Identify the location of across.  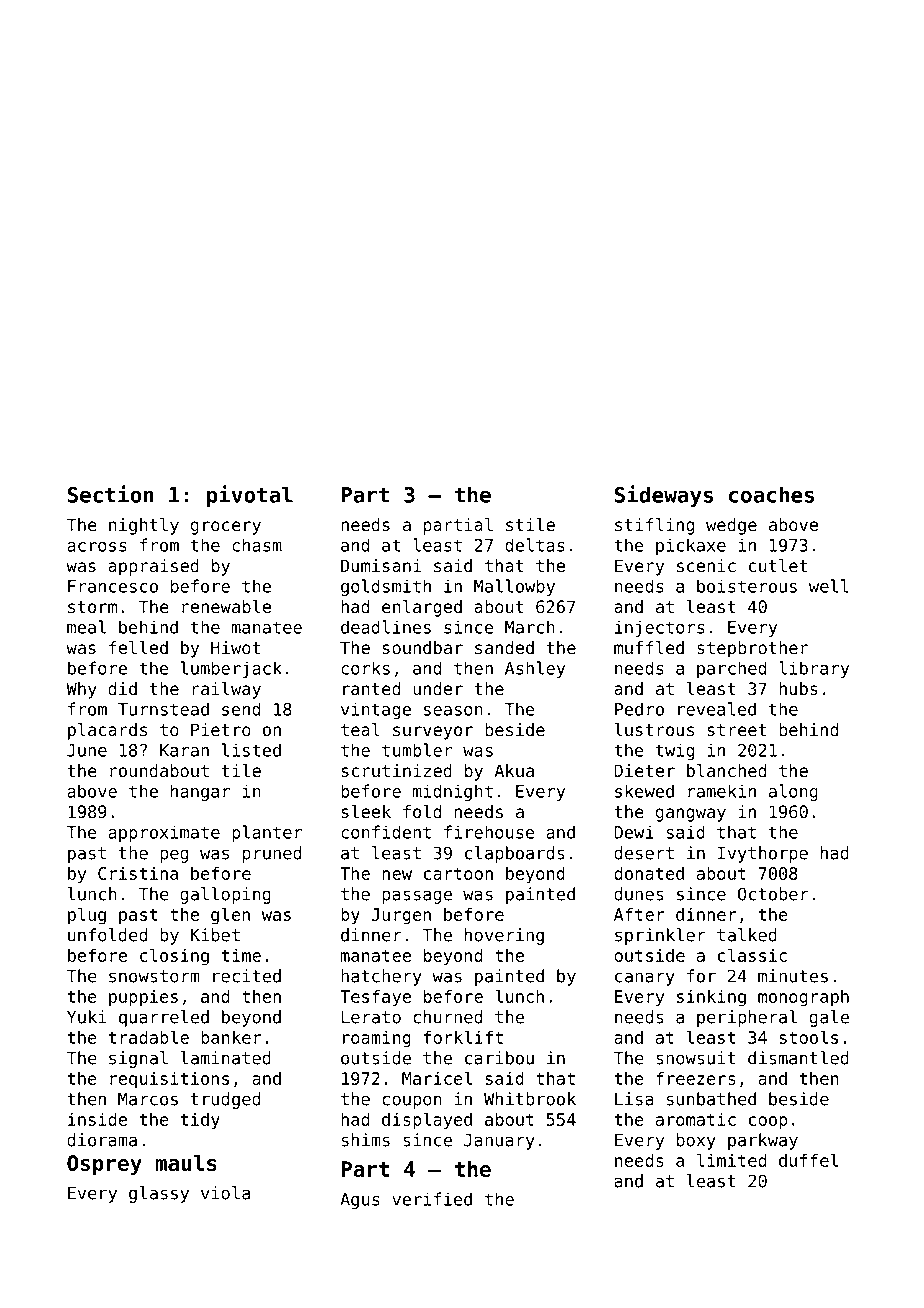
(97, 547).
